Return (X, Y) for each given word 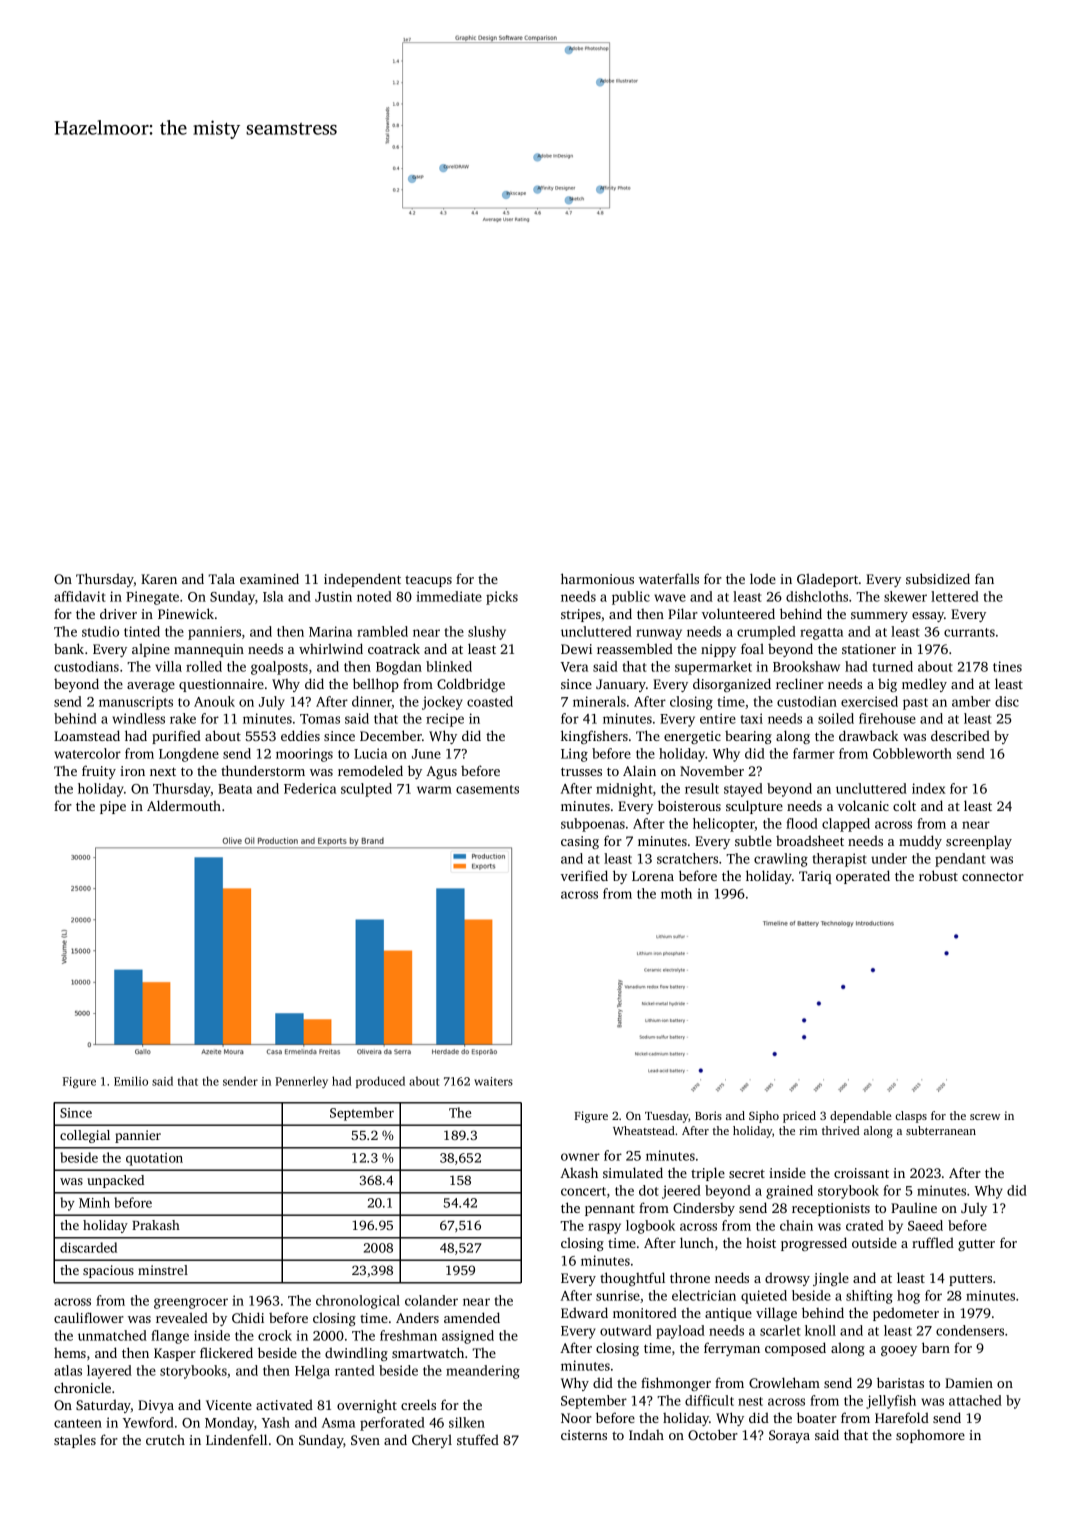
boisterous (689, 805)
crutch (165, 1440)
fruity (99, 772)
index (929, 788)
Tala (221, 578)
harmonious (597, 578)
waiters (493, 1081)
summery (879, 617)
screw (985, 1117)
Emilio (131, 1081)
